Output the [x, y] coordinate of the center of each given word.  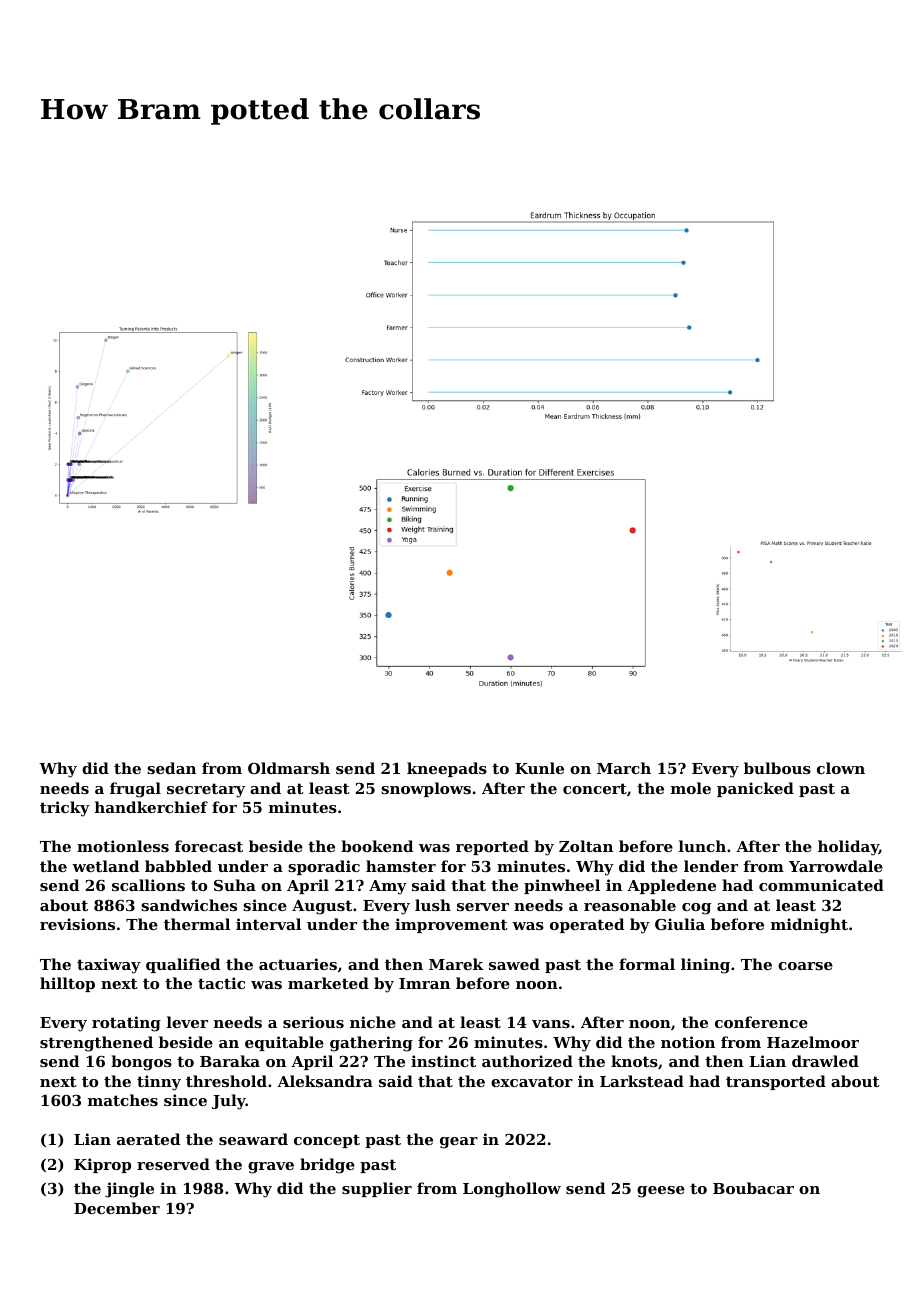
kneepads [447, 769]
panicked [755, 789]
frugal [135, 790]
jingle [129, 1190]
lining [705, 966]
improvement [451, 925]
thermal [197, 924]
